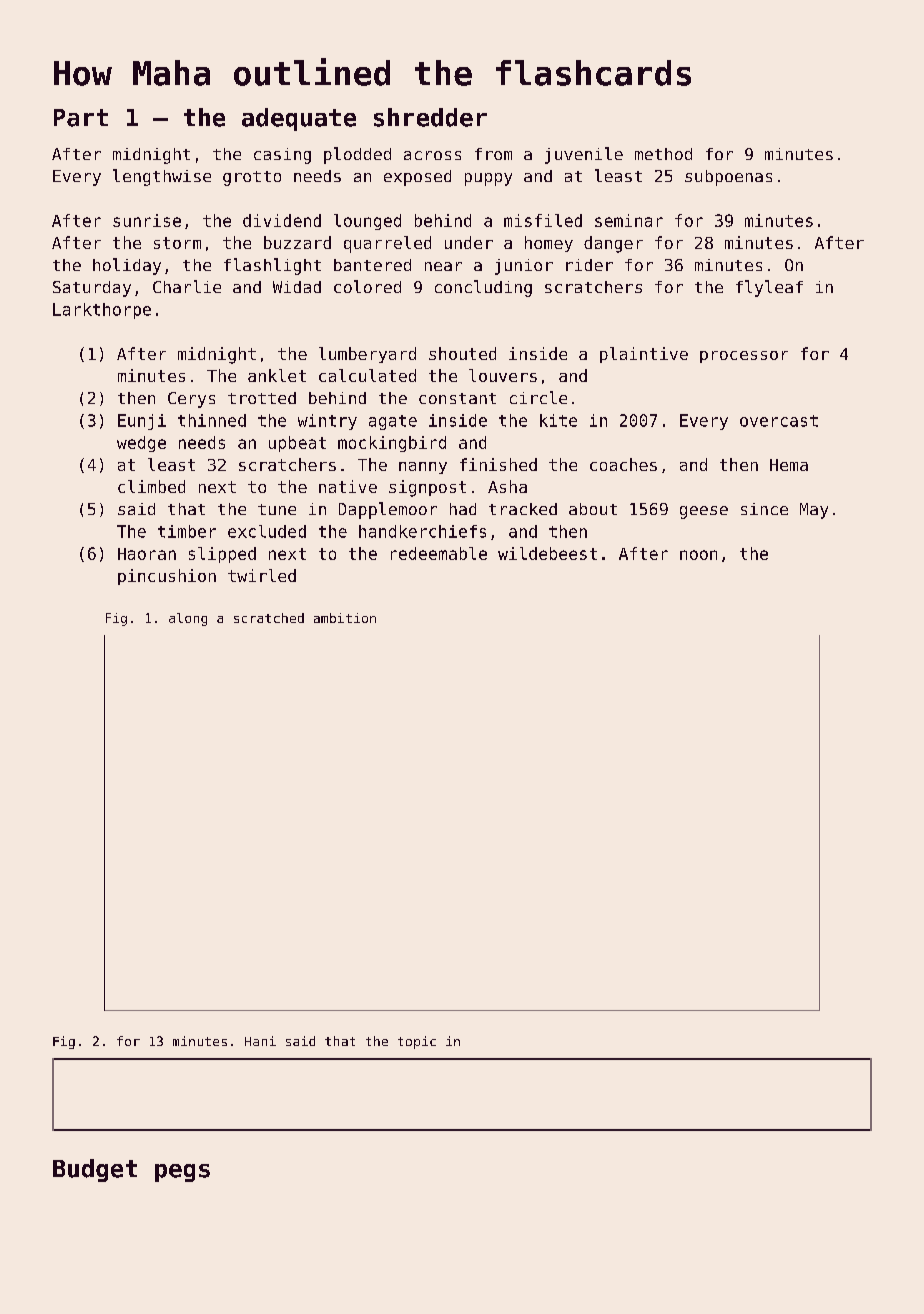 This document has height=1314, width=924. What do you see at coordinates (663, 154) in the document?
I see `method` at bounding box center [663, 154].
